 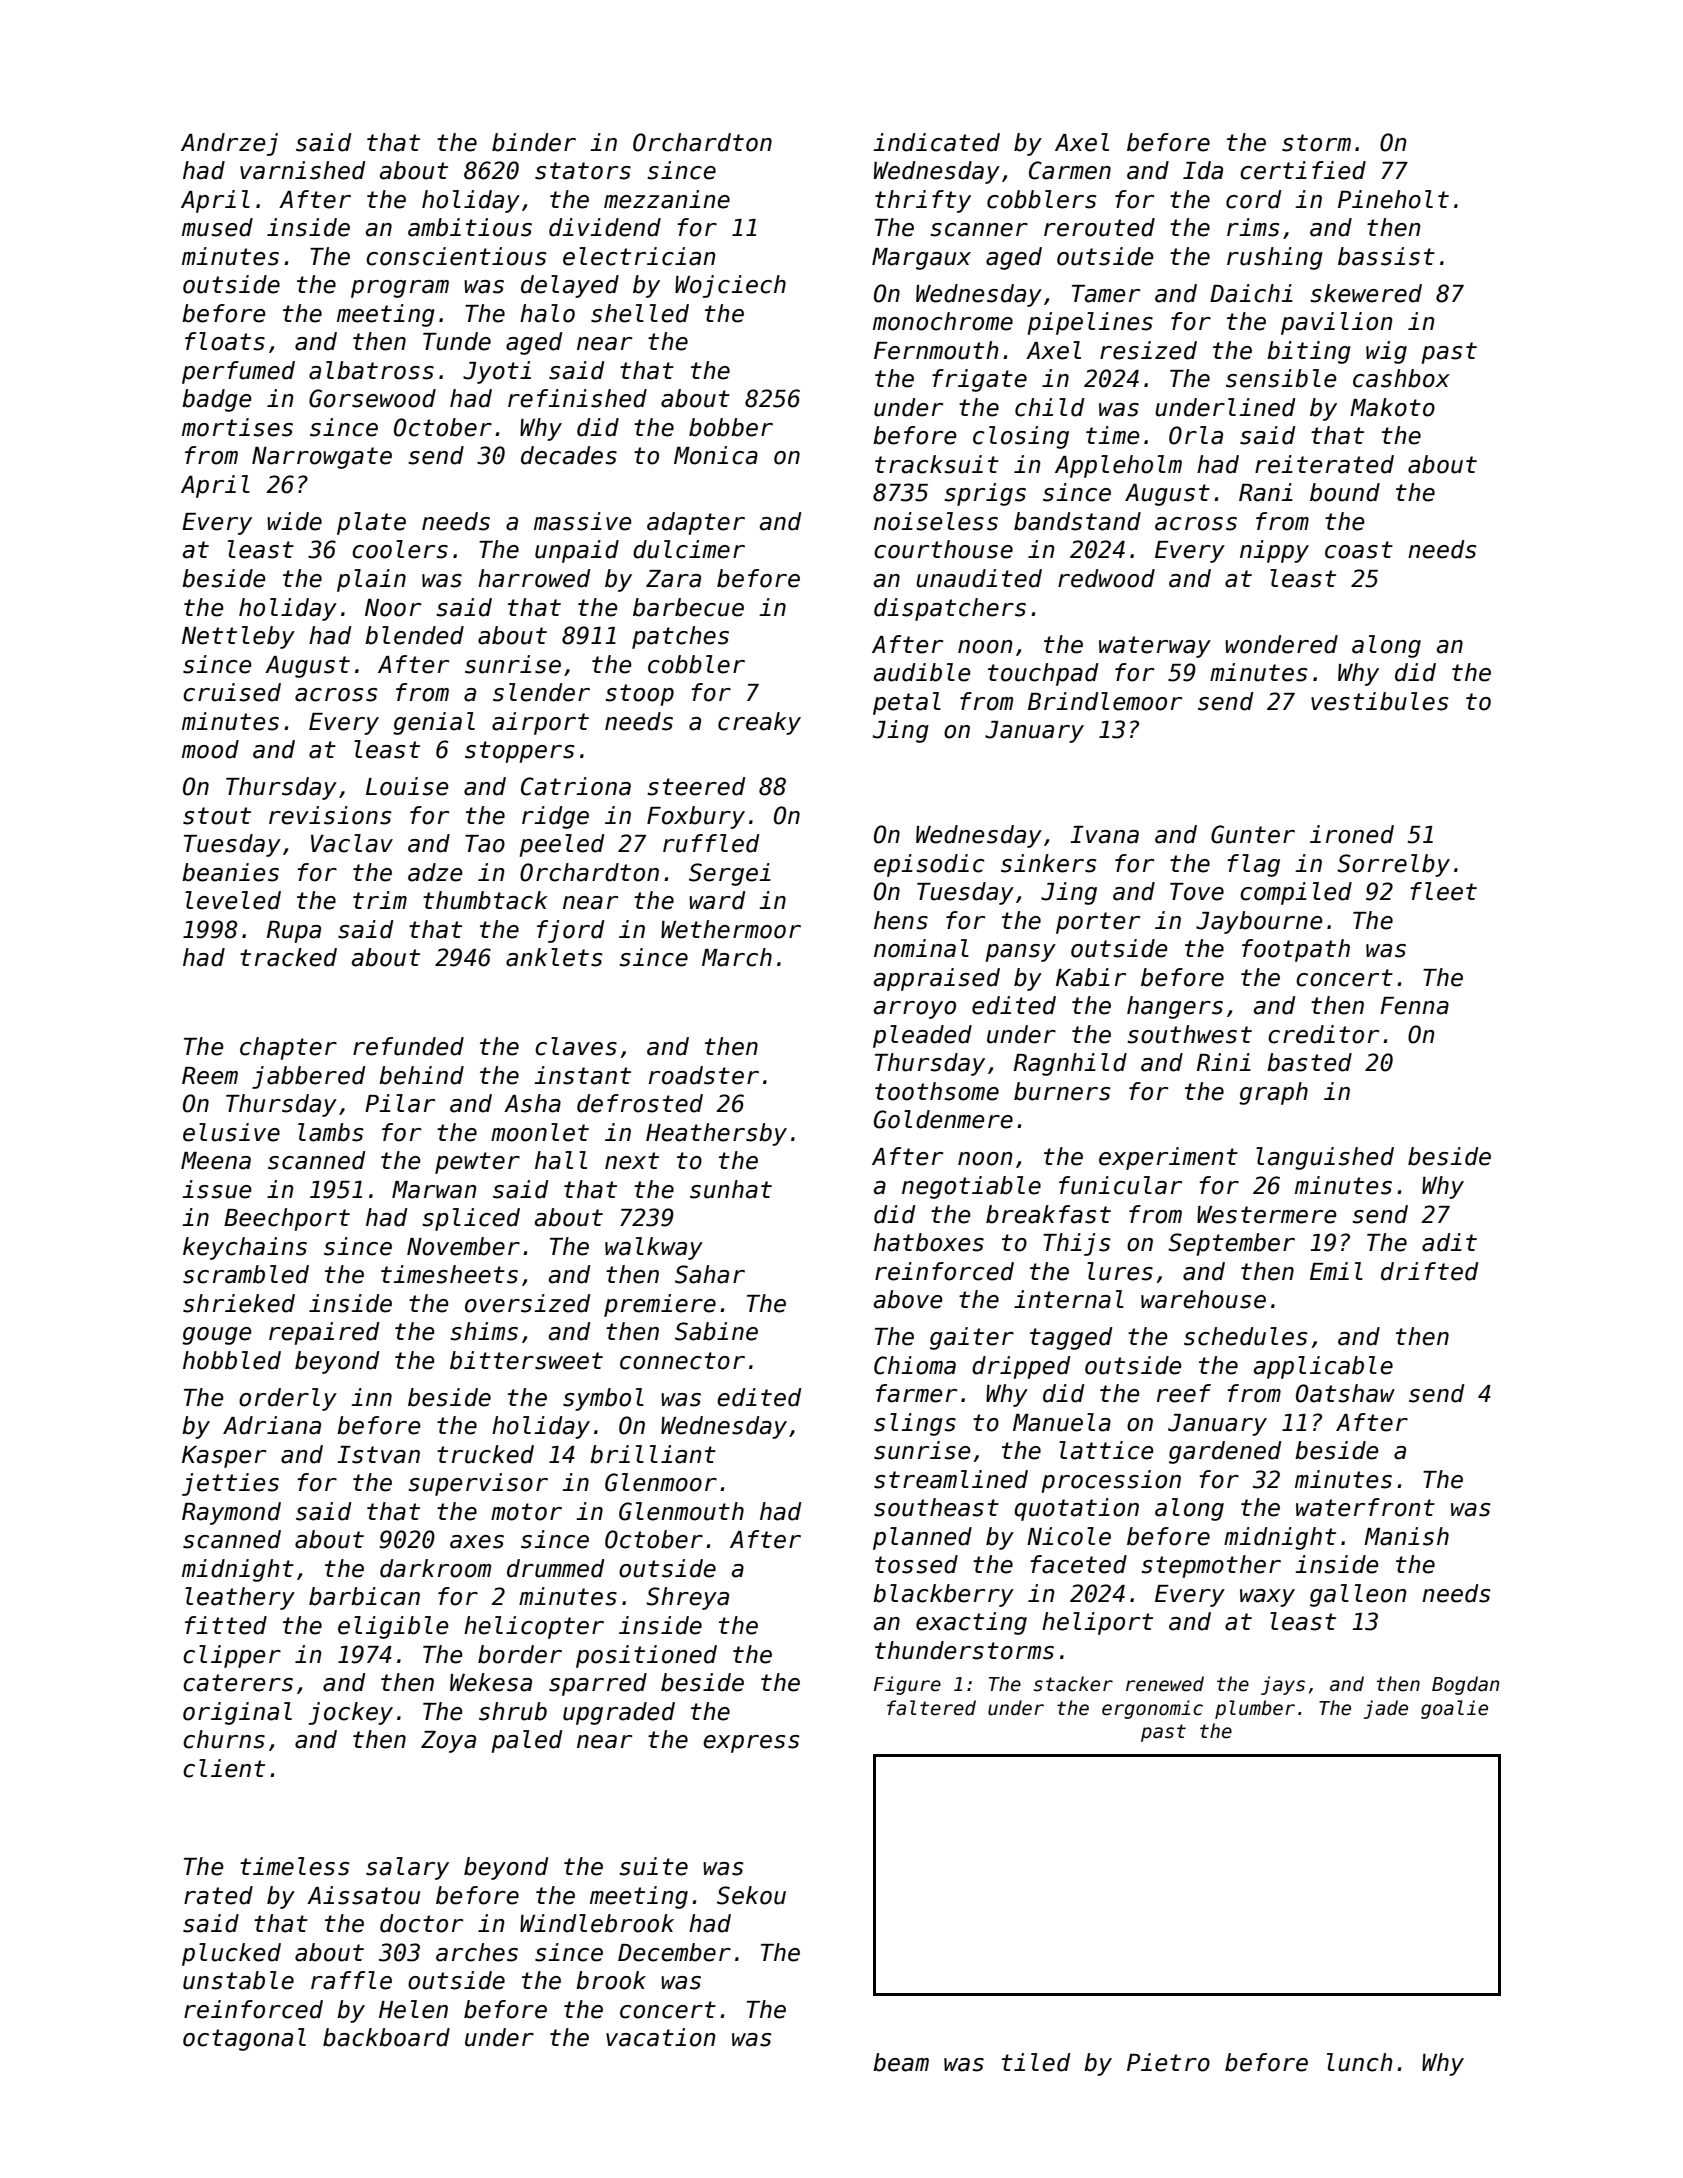 What do you see at coordinates (229, 144) in the screenshot?
I see `Andrzej` at bounding box center [229, 144].
